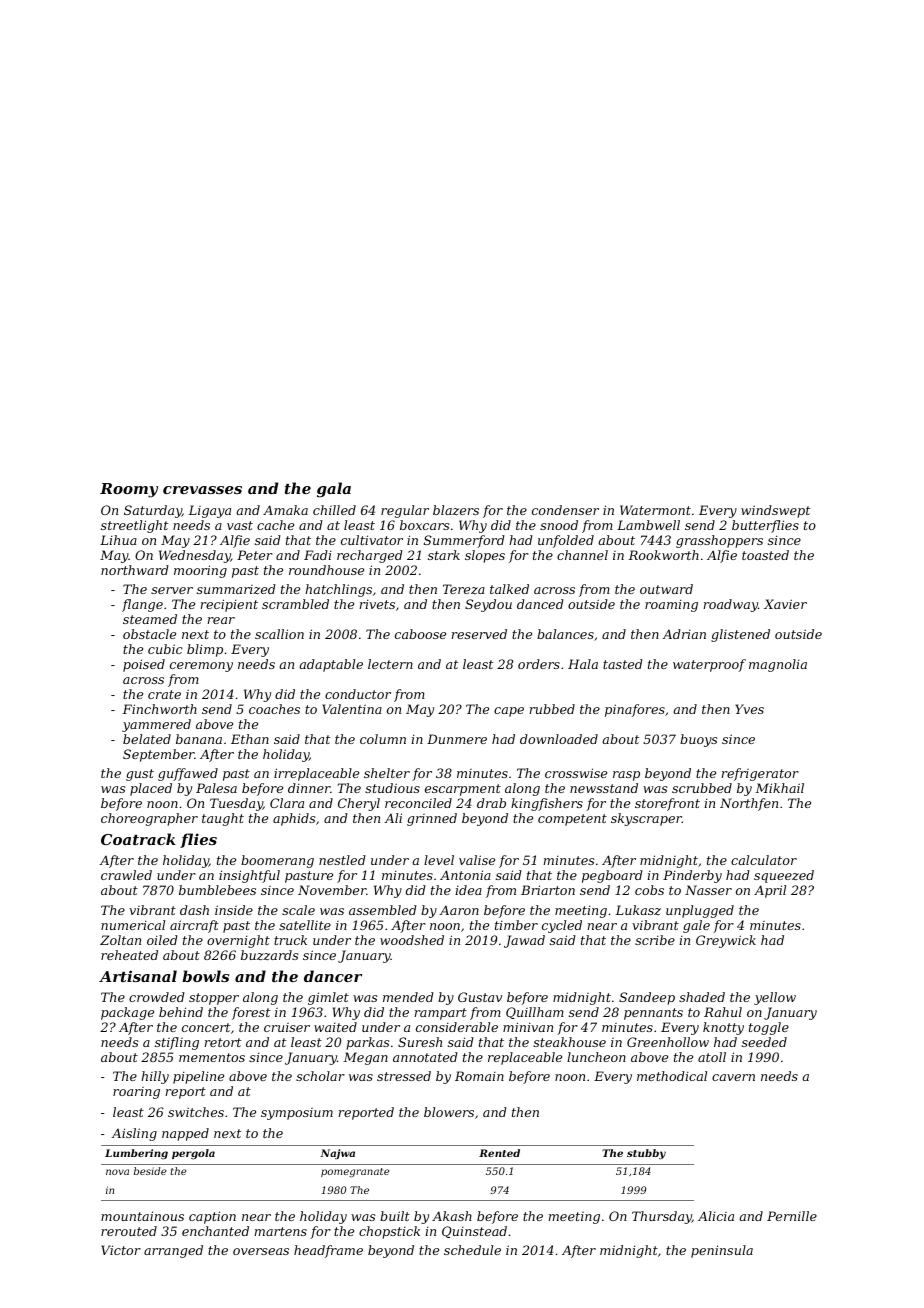  Describe the element at coordinates (387, 773) in the image. I see `shelter` at that location.
